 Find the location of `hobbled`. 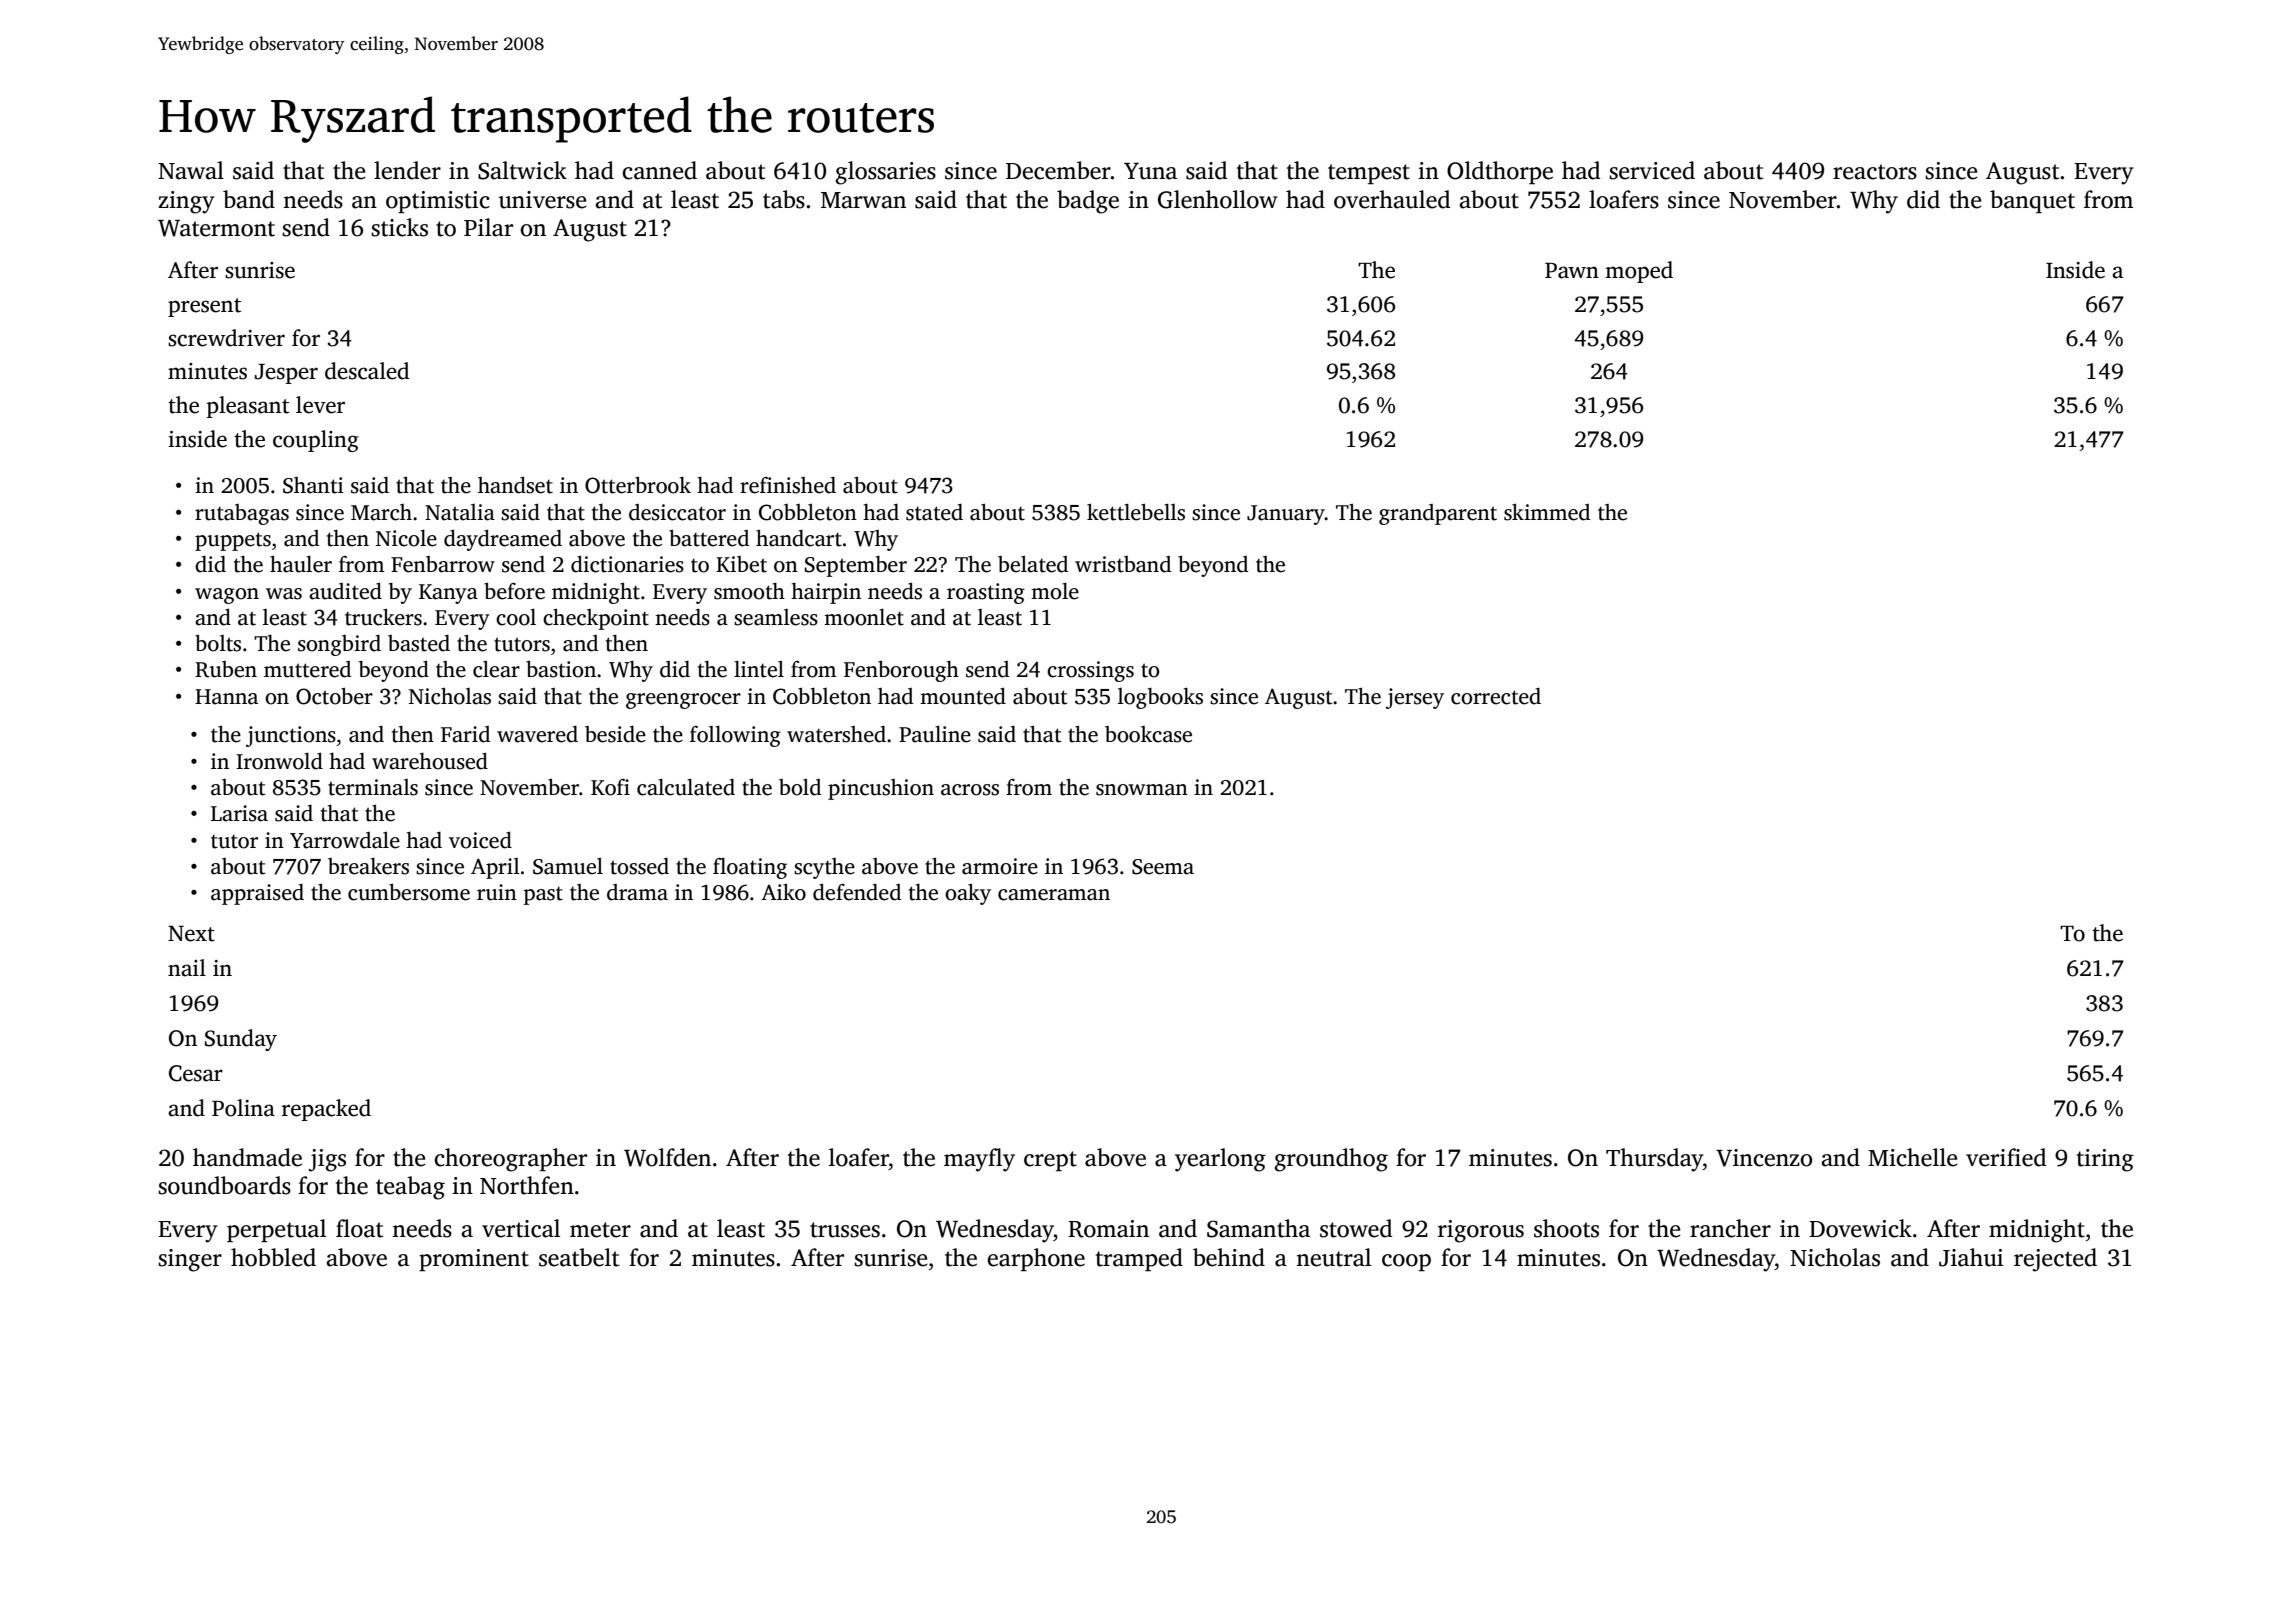

hobbled is located at coordinates (273, 1257).
